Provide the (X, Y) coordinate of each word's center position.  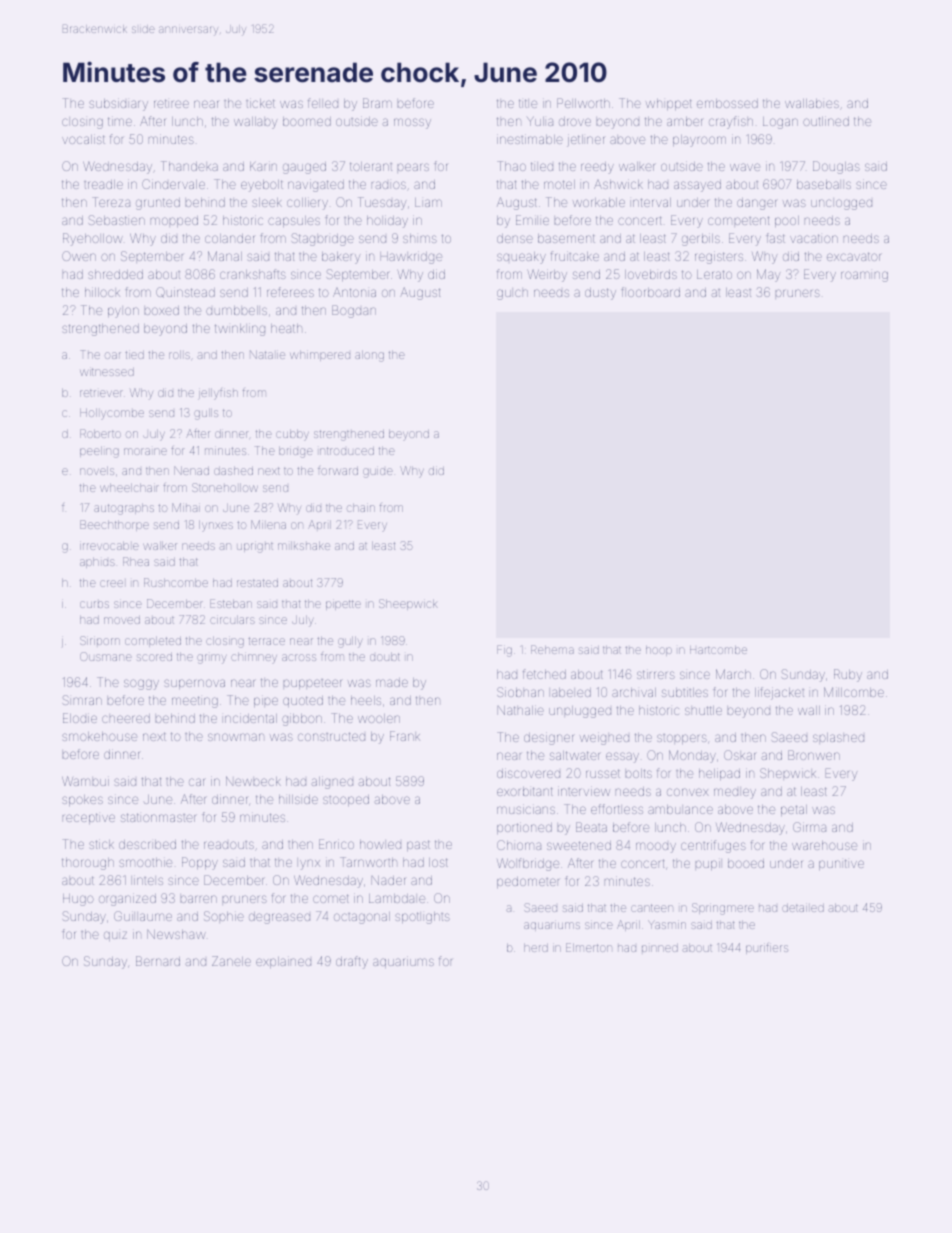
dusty (600, 294)
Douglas (836, 167)
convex (688, 792)
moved (122, 620)
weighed (604, 738)
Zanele (231, 961)
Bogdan (354, 311)
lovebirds (651, 274)
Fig (504, 651)
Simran (82, 700)
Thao (511, 166)
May (768, 275)
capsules (294, 221)
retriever (101, 393)
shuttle (703, 710)
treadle (103, 184)
